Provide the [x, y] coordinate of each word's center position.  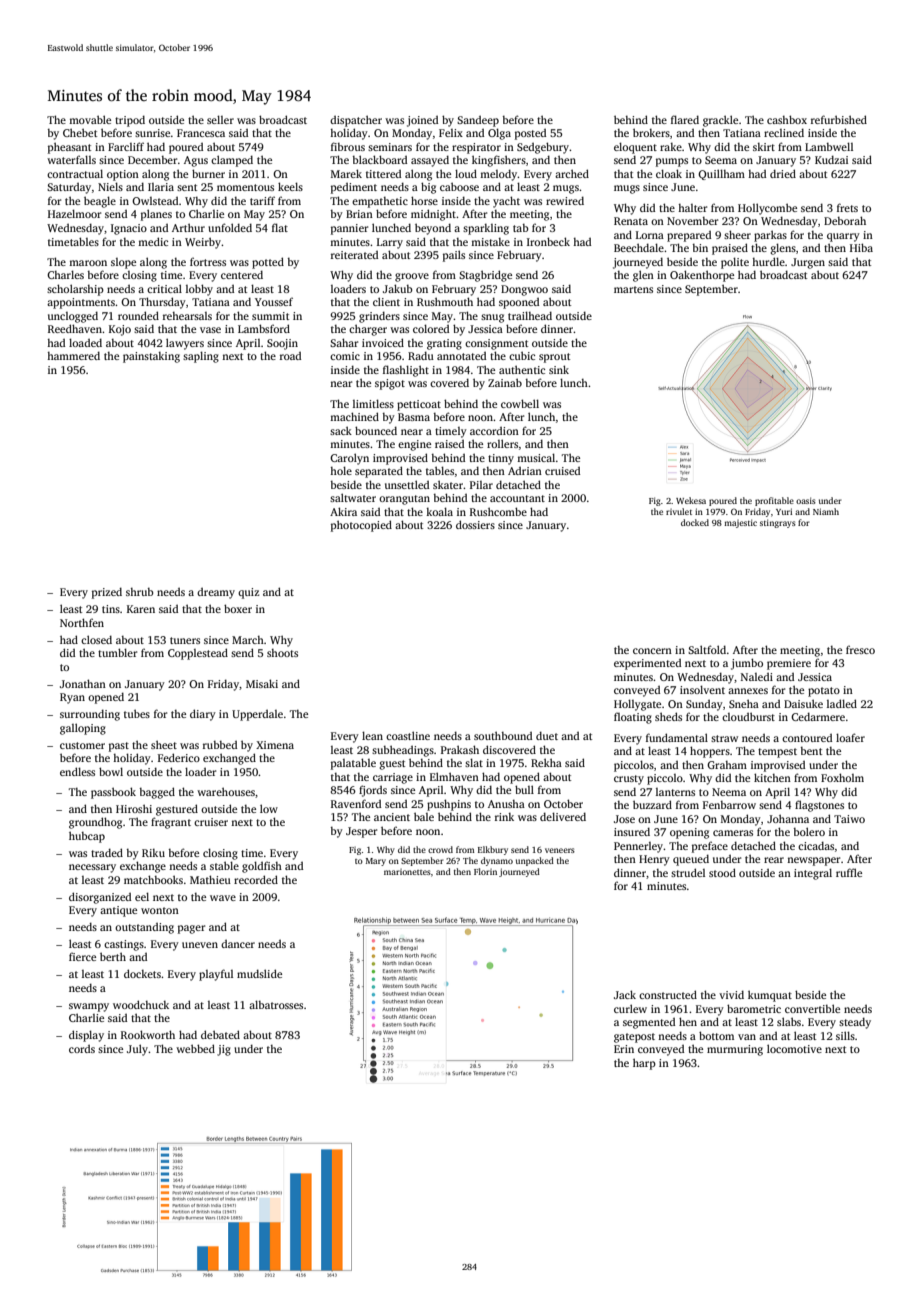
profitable [774, 501]
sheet [164, 744]
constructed [668, 994]
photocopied [361, 526]
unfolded [230, 227]
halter [692, 208]
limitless [373, 403]
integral [813, 874]
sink [559, 369]
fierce [82, 956]
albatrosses [276, 1004]
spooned [519, 303]
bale [424, 816]
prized [107, 593]
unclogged [73, 317]
